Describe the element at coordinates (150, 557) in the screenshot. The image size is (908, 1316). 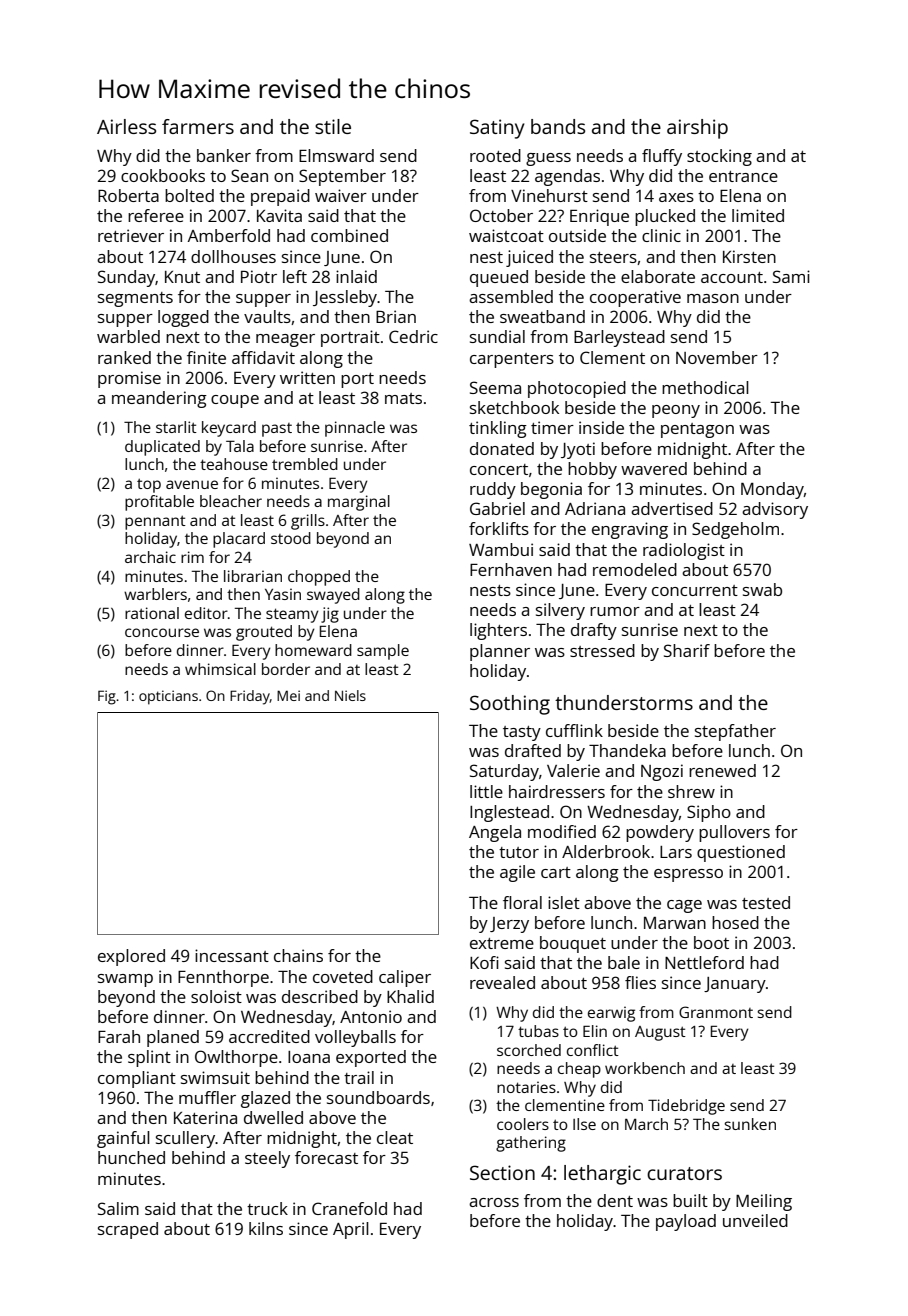
I see `archaic` at that location.
